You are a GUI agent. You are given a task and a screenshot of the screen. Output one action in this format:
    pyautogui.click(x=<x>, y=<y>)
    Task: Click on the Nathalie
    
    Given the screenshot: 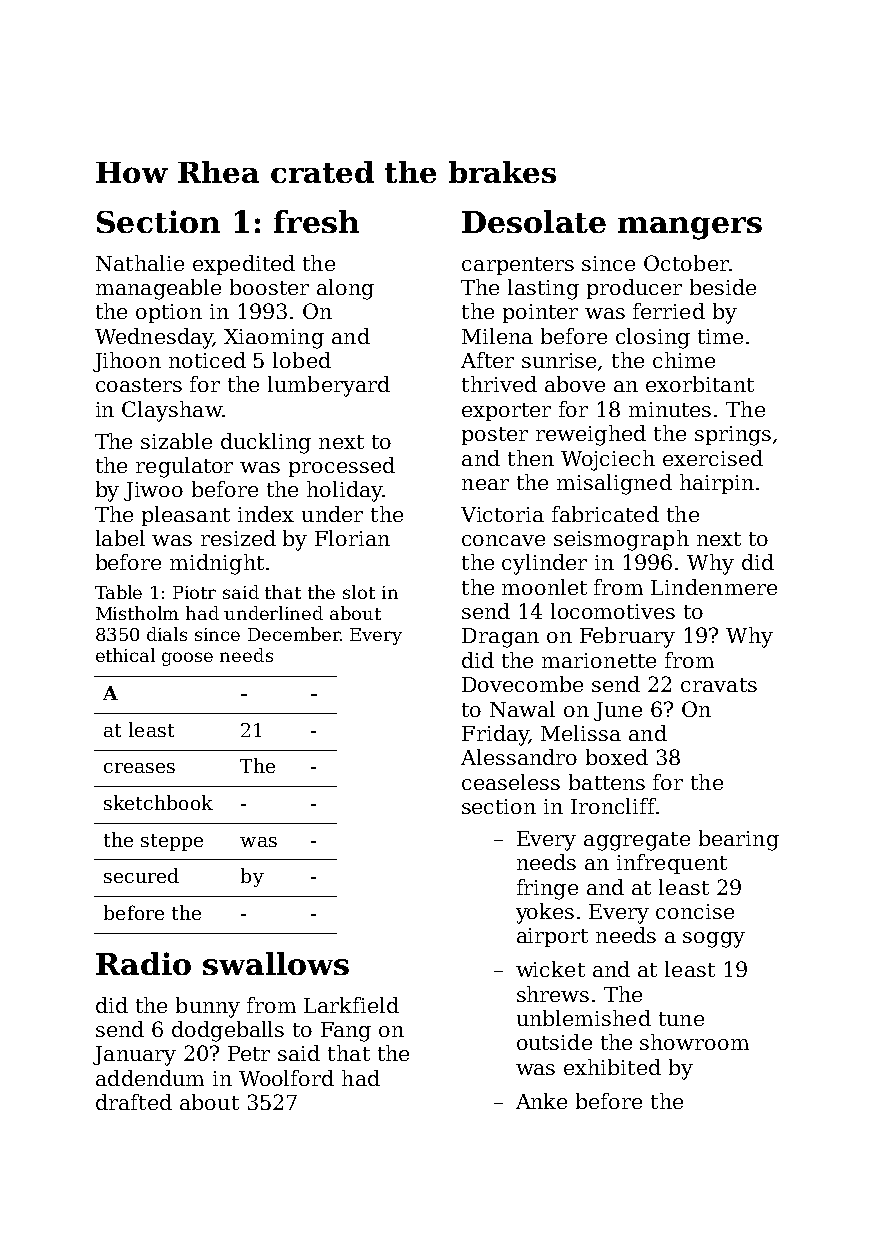 What is the action you would take?
    pyautogui.click(x=140, y=263)
